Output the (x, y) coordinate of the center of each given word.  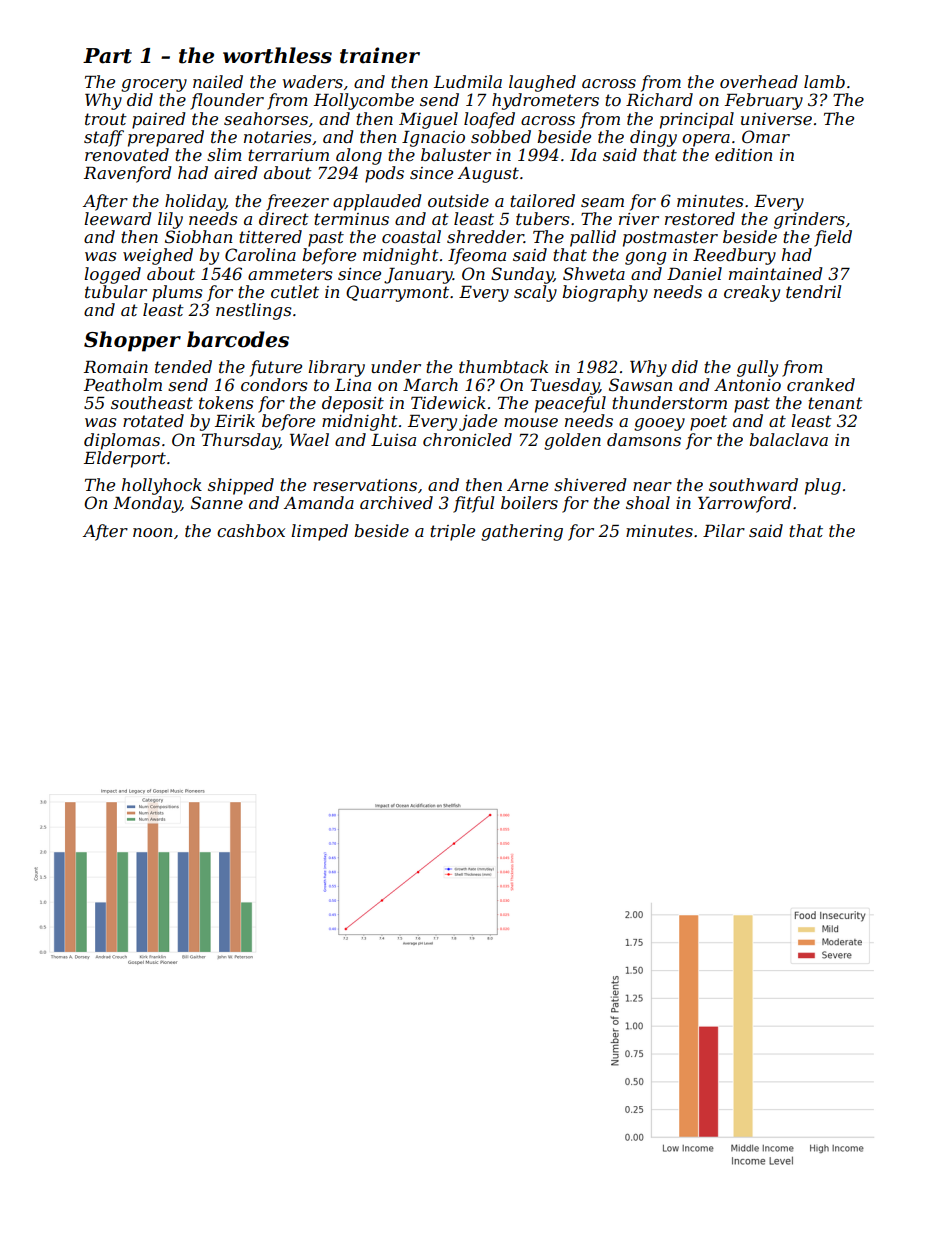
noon (152, 532)
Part (107, 56)
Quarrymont (397, 293)
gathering (522, 532)
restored (700, 218)
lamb (824, 81)
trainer (380, 55)
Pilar (724, 530)
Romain (116, 367)
